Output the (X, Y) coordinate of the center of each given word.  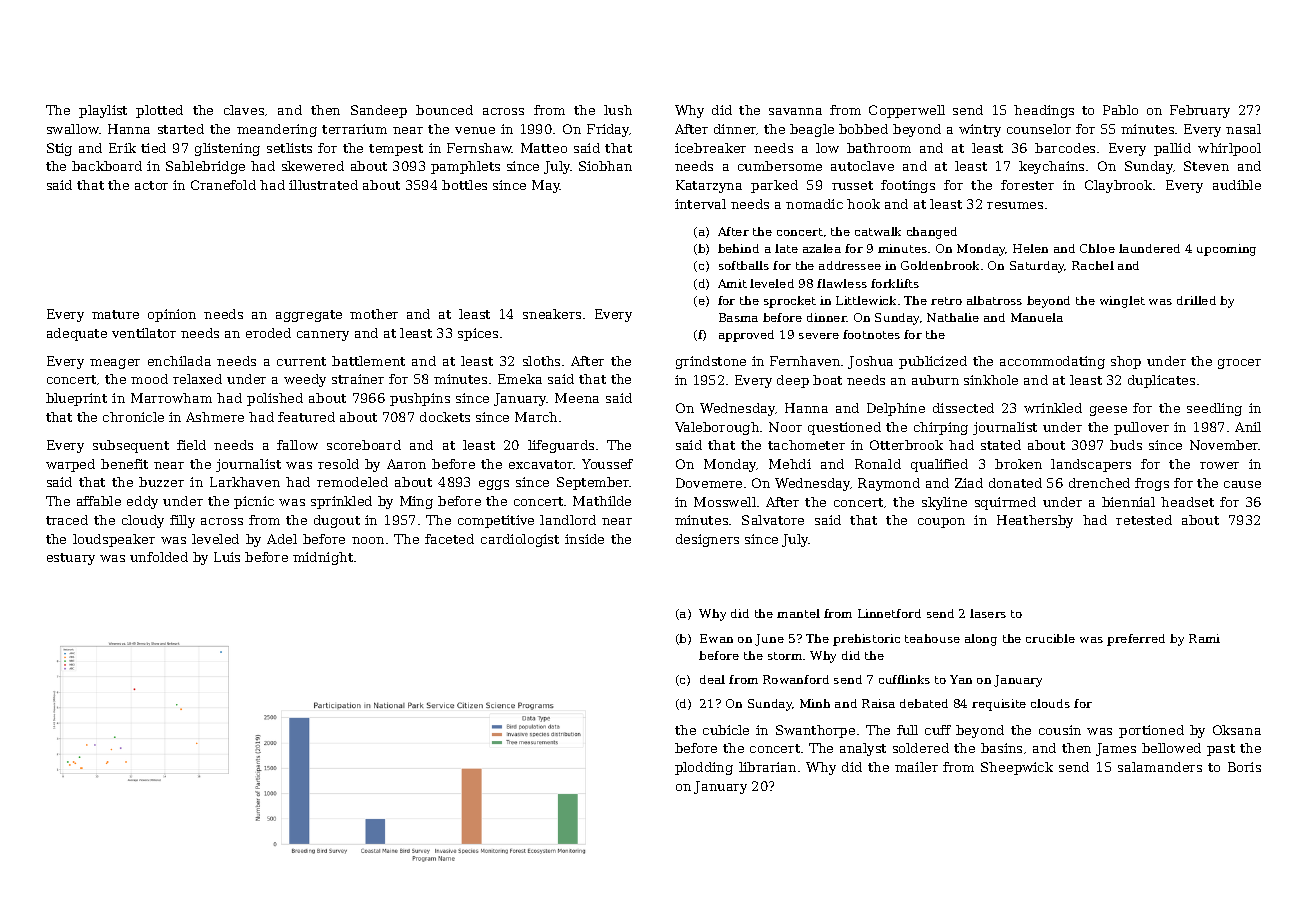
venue (475, 130)
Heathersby (1035, 521)
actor (151, 185)
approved (746, 336)
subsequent (131, 446)
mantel (798, 613)
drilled (1196, 300)
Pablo (1120, 110)
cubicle (726, 730)
